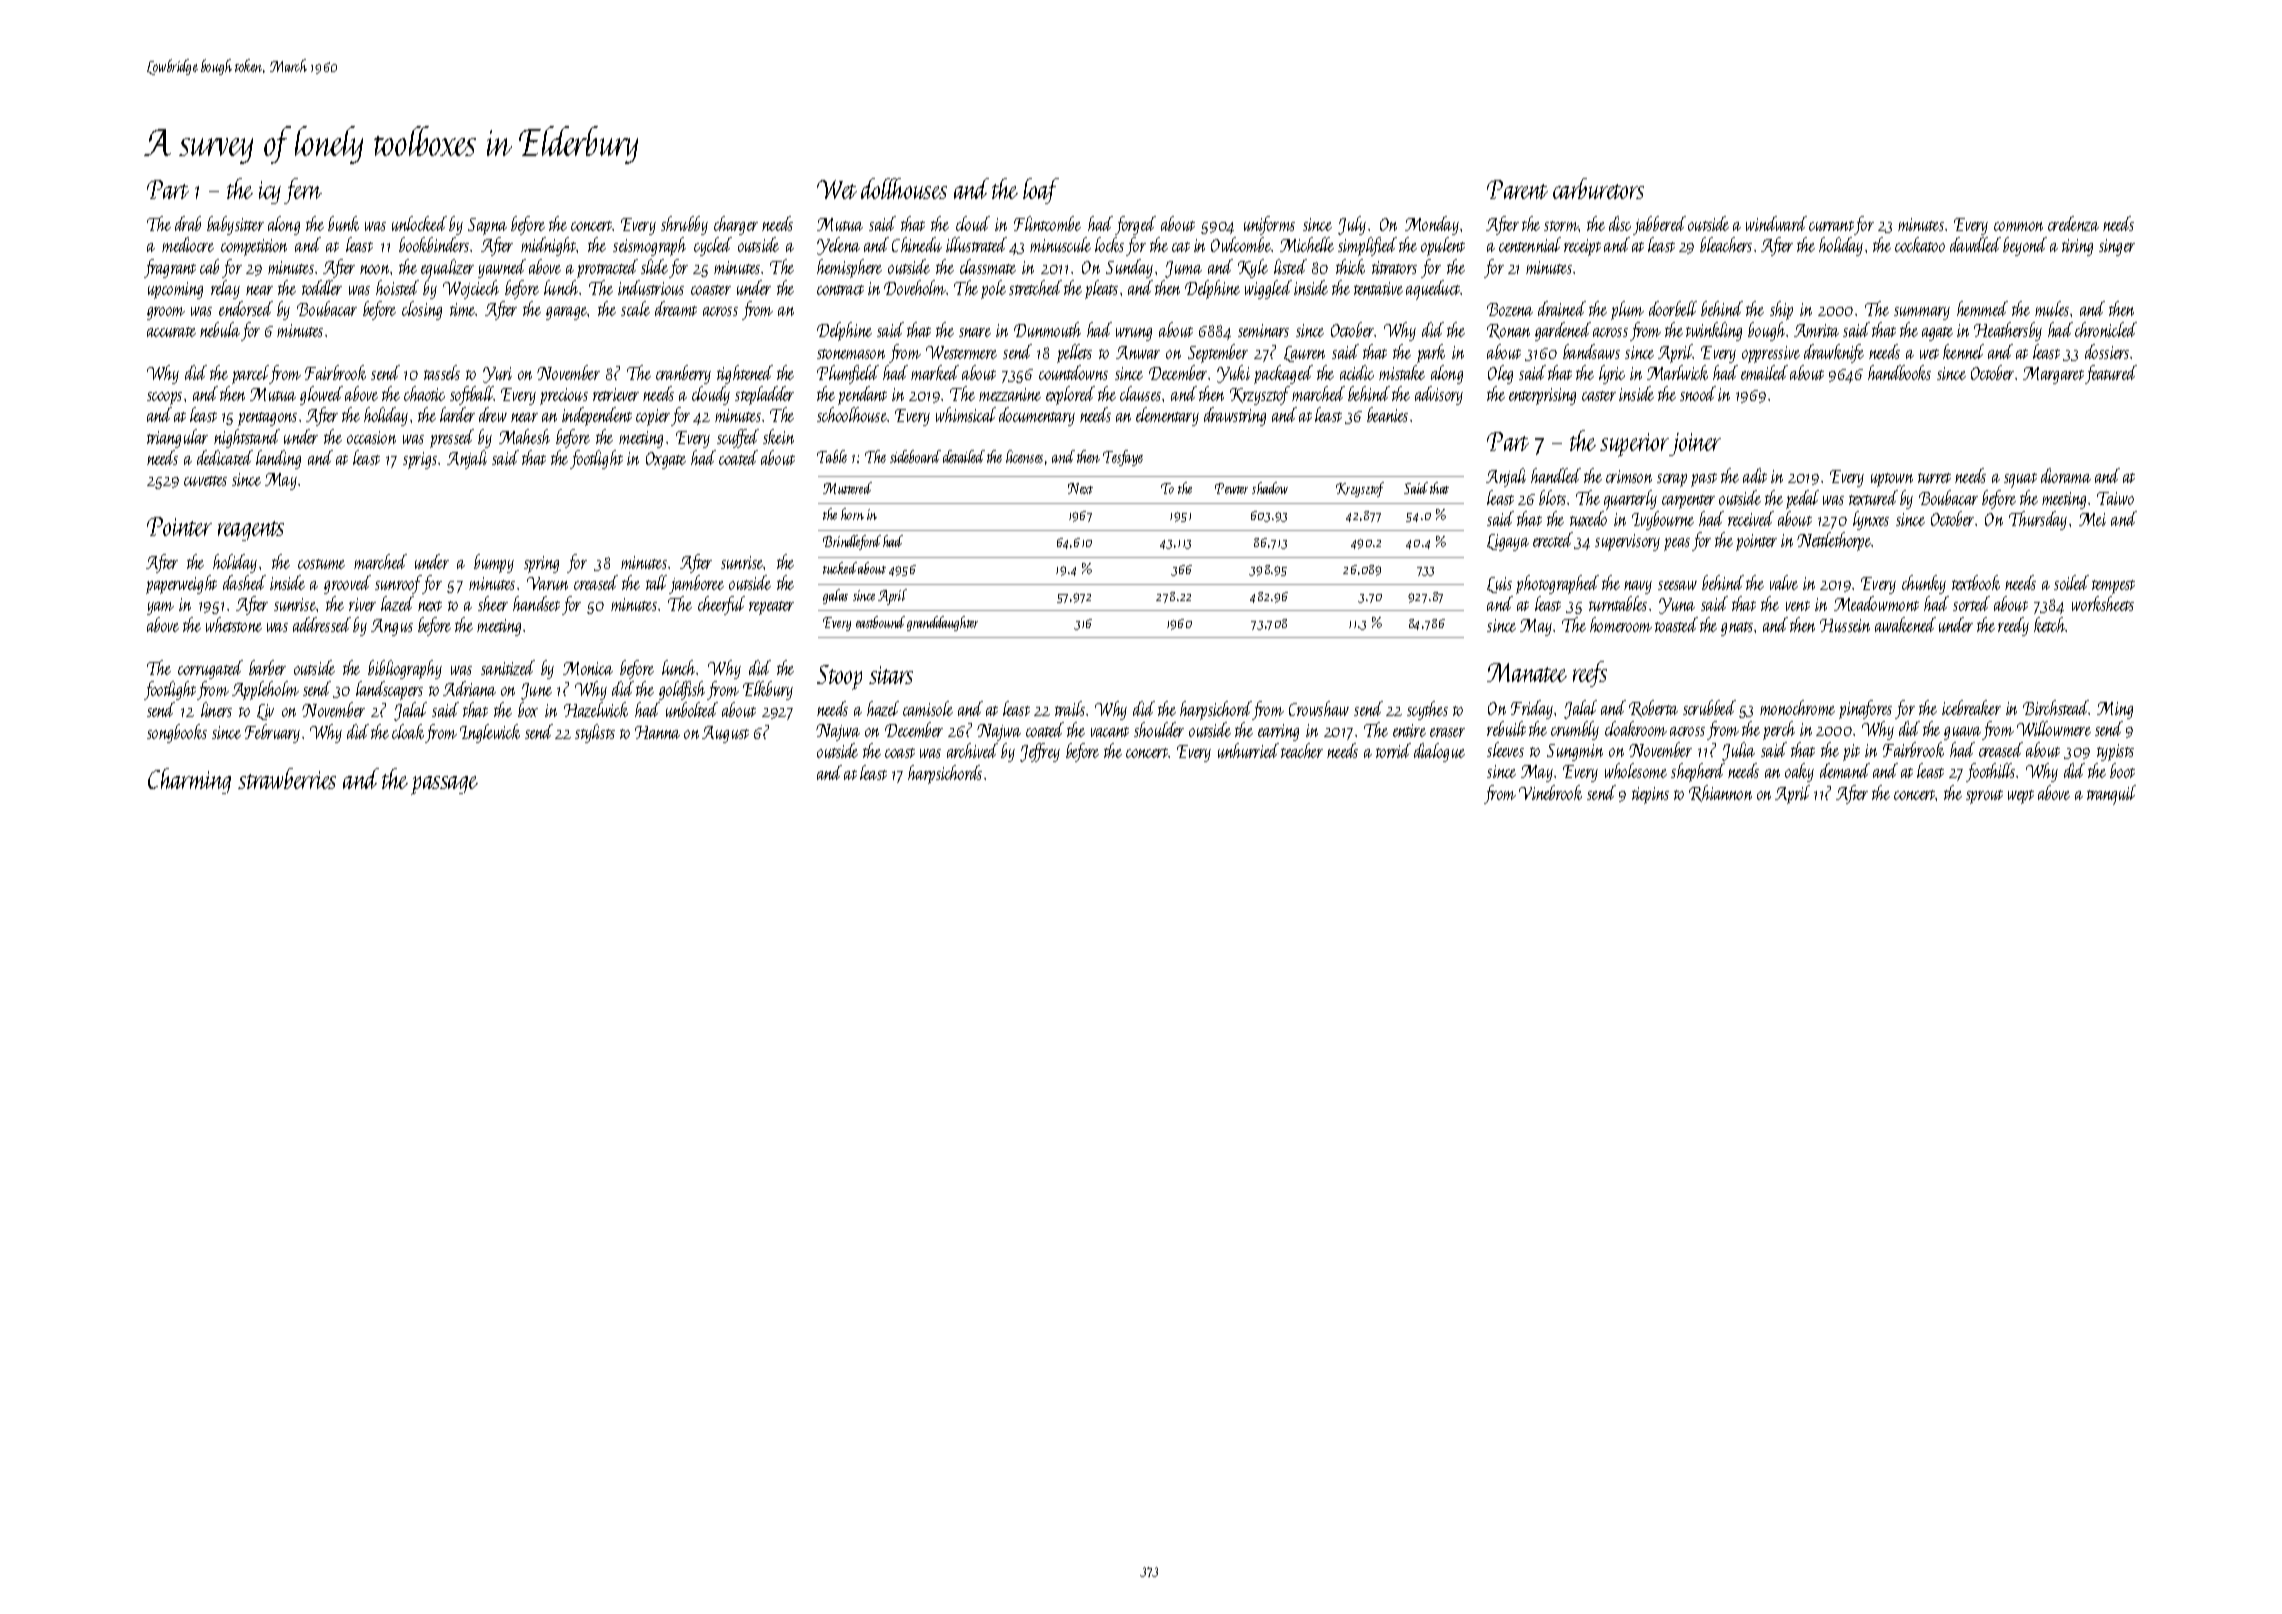  I want to click on homeroom, so click(1621, 624).
